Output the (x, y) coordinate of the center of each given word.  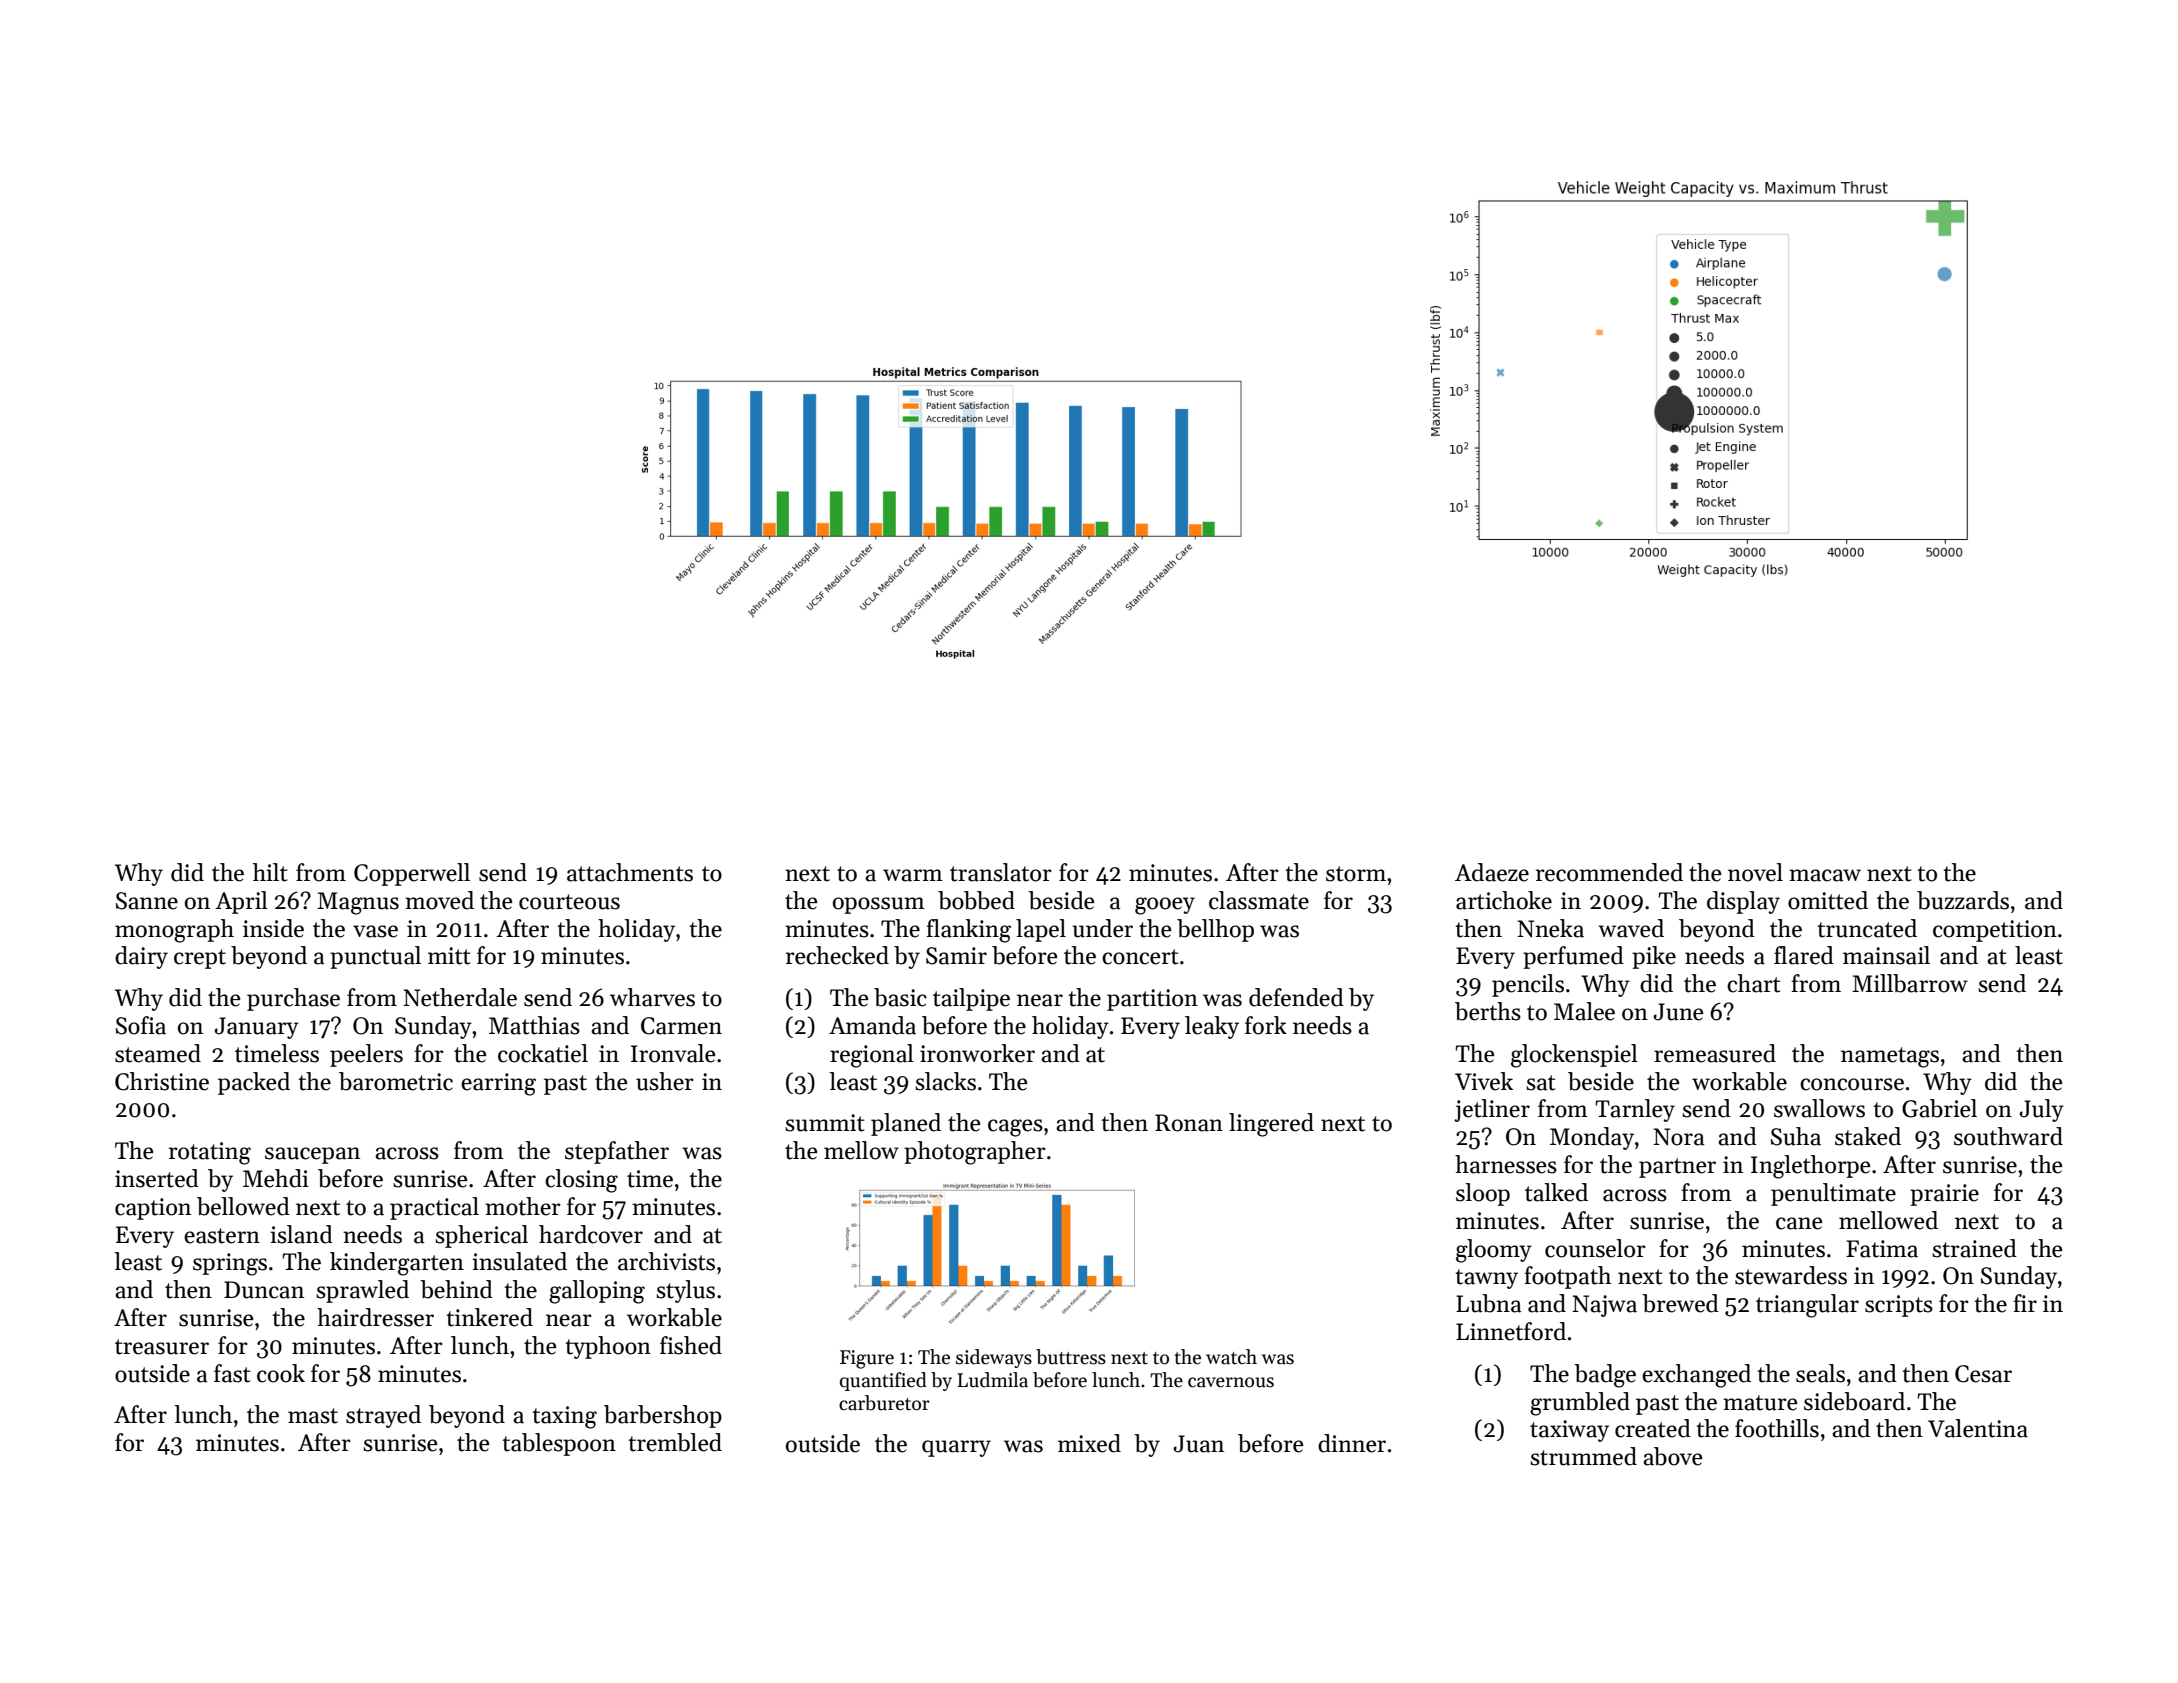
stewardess (1791, 1275)
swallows (1819, 1108)
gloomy (1494, 1251)
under (1102, 928)
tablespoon (559, 1444)
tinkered (489, 1317)
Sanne (147, 901)
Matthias (534, 1025)
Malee (1584, 1011)
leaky (1212, 1027)
